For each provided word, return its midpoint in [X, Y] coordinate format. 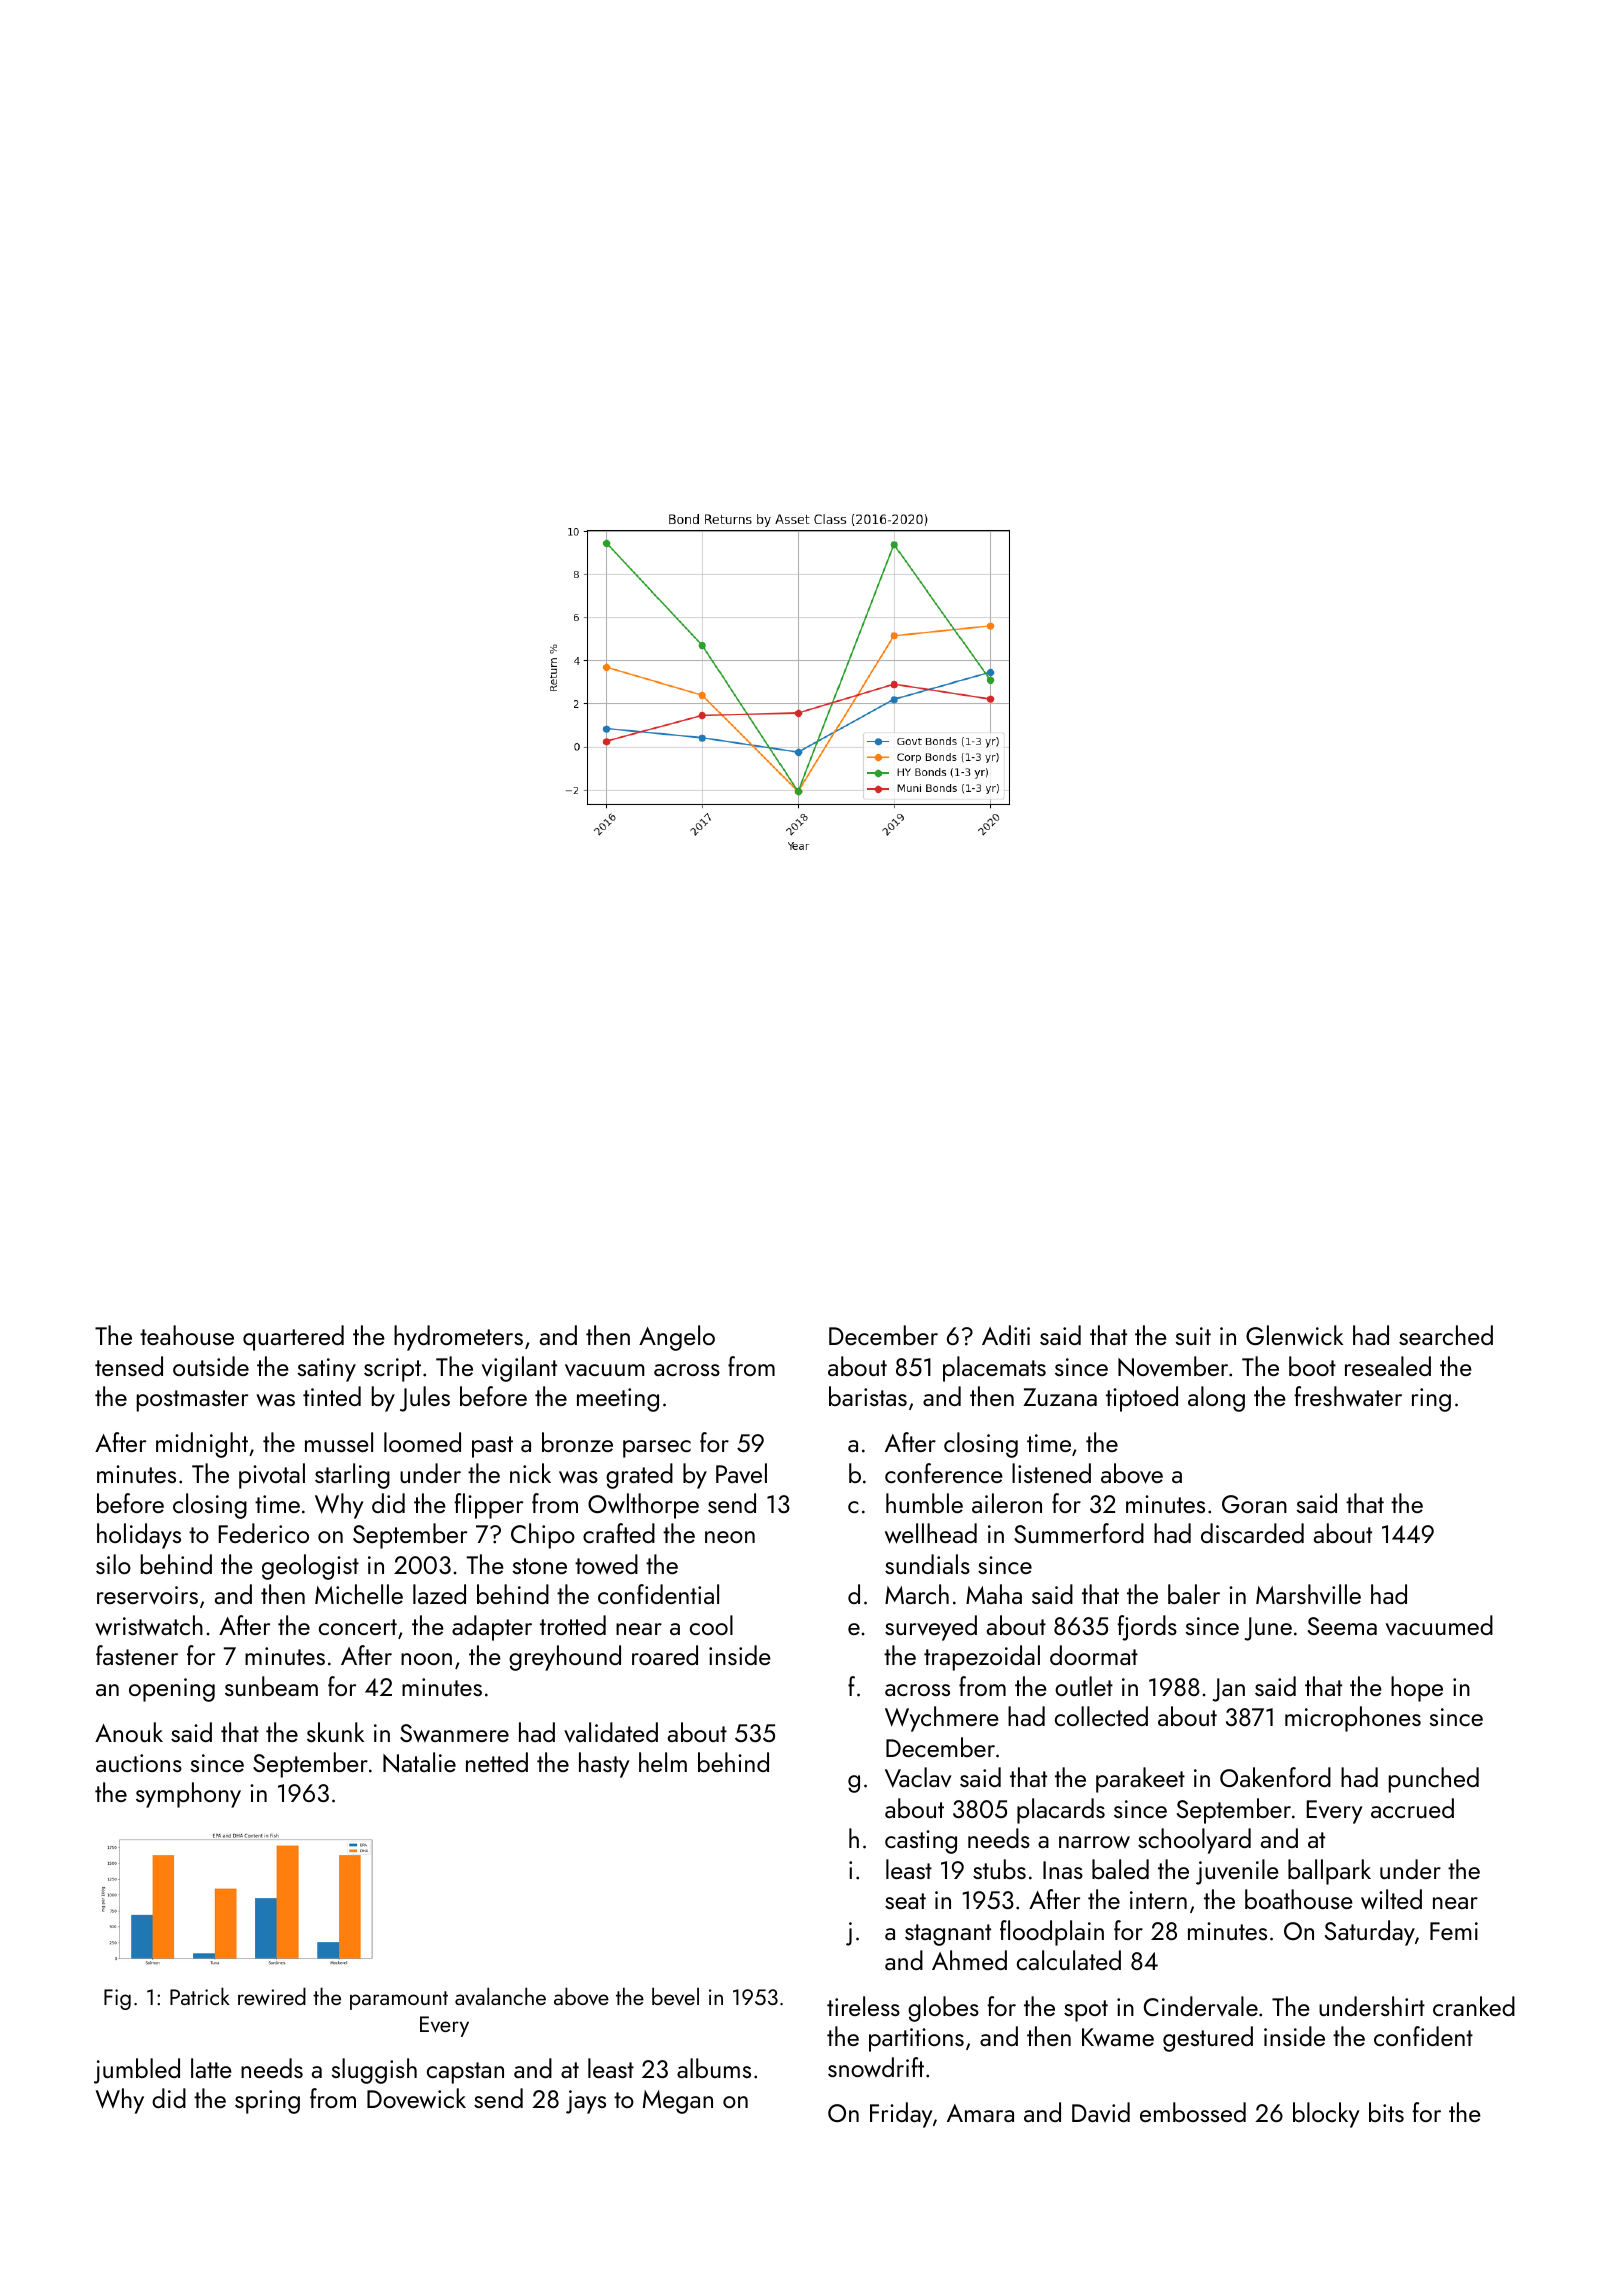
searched [1446, 1335]
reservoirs [147, 1595]
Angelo [677, 1338]
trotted [573, 1625]
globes [943, 2009]
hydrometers [458, 1338]
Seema [1342, 1626]
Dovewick [416, 2098]
